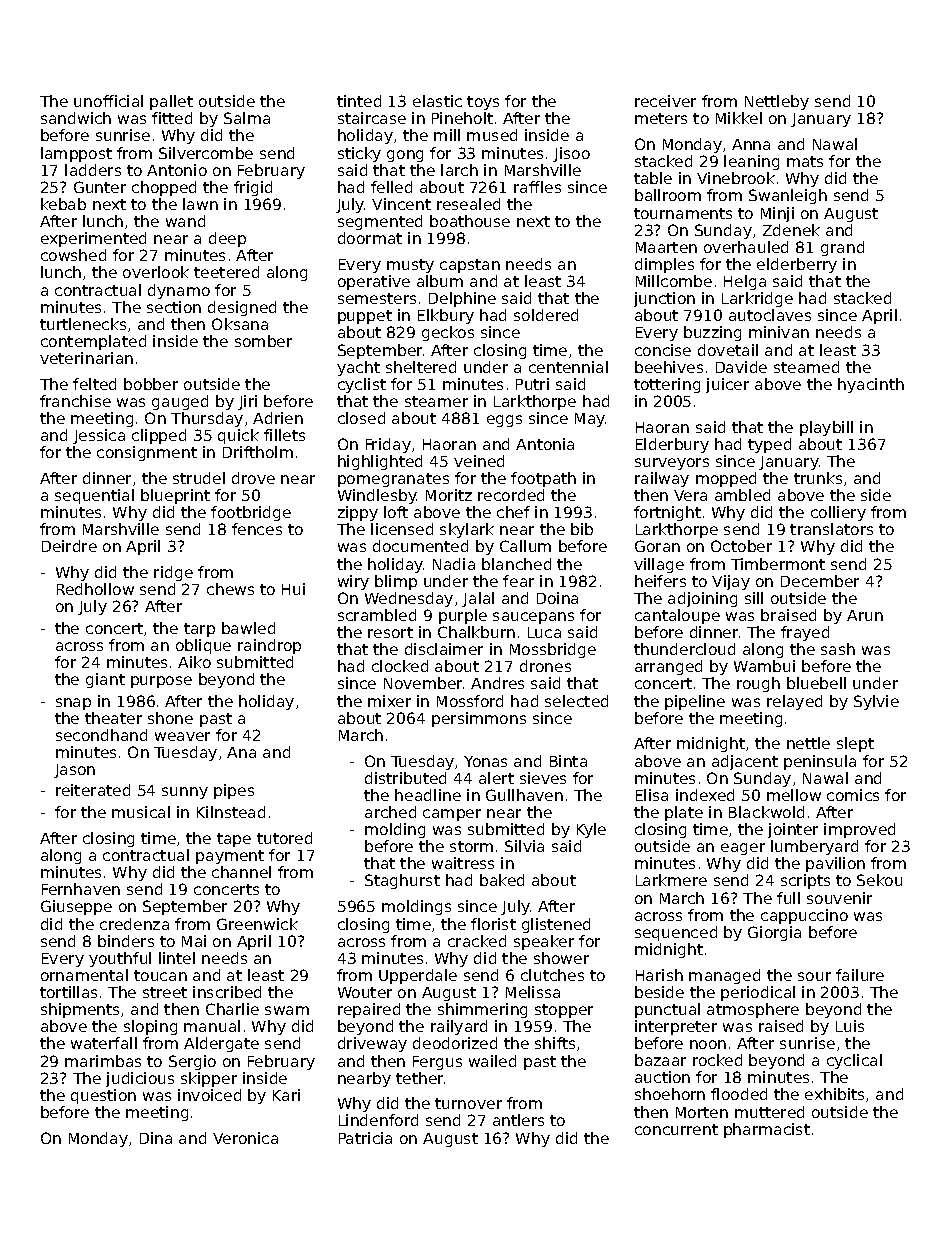 The image size is (952, 1233). Describe the element at coordinates (805, 161) in the screenshot. I see `mats` at that location.
